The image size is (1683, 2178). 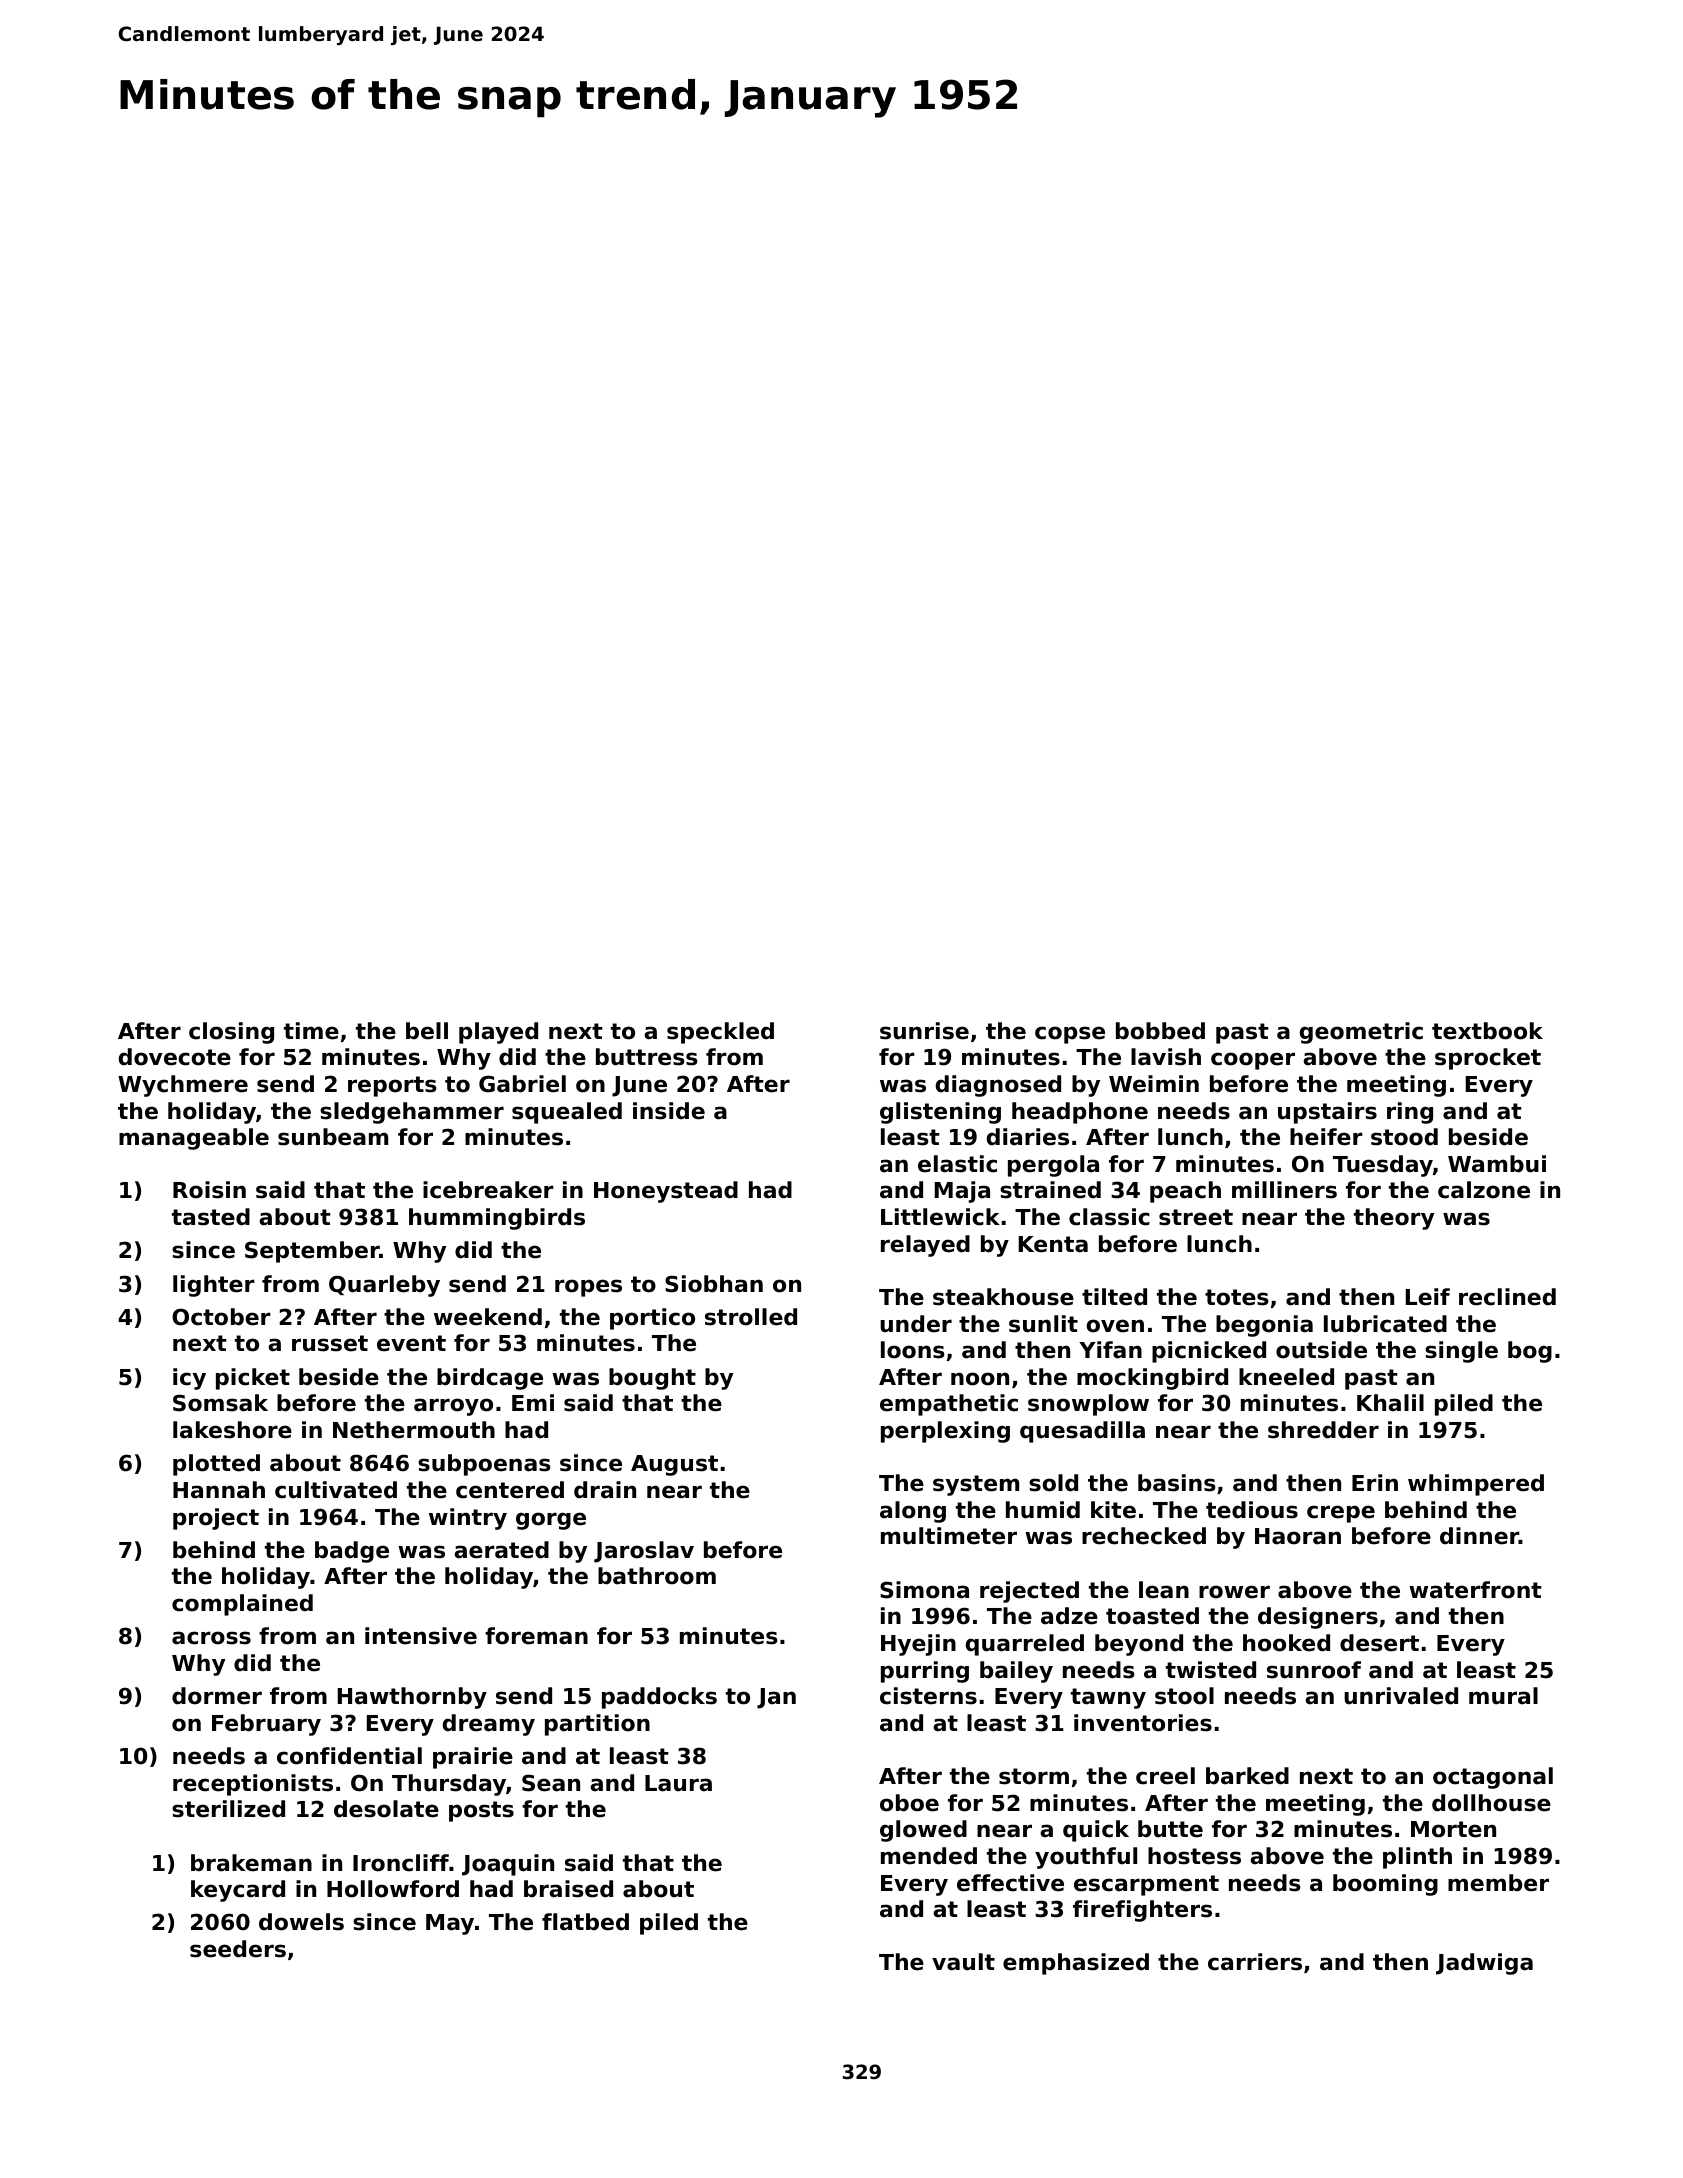 What do you see at coordinates (231, 1033) in the page?
I see `closing` at bounding box center [231, 1033].
